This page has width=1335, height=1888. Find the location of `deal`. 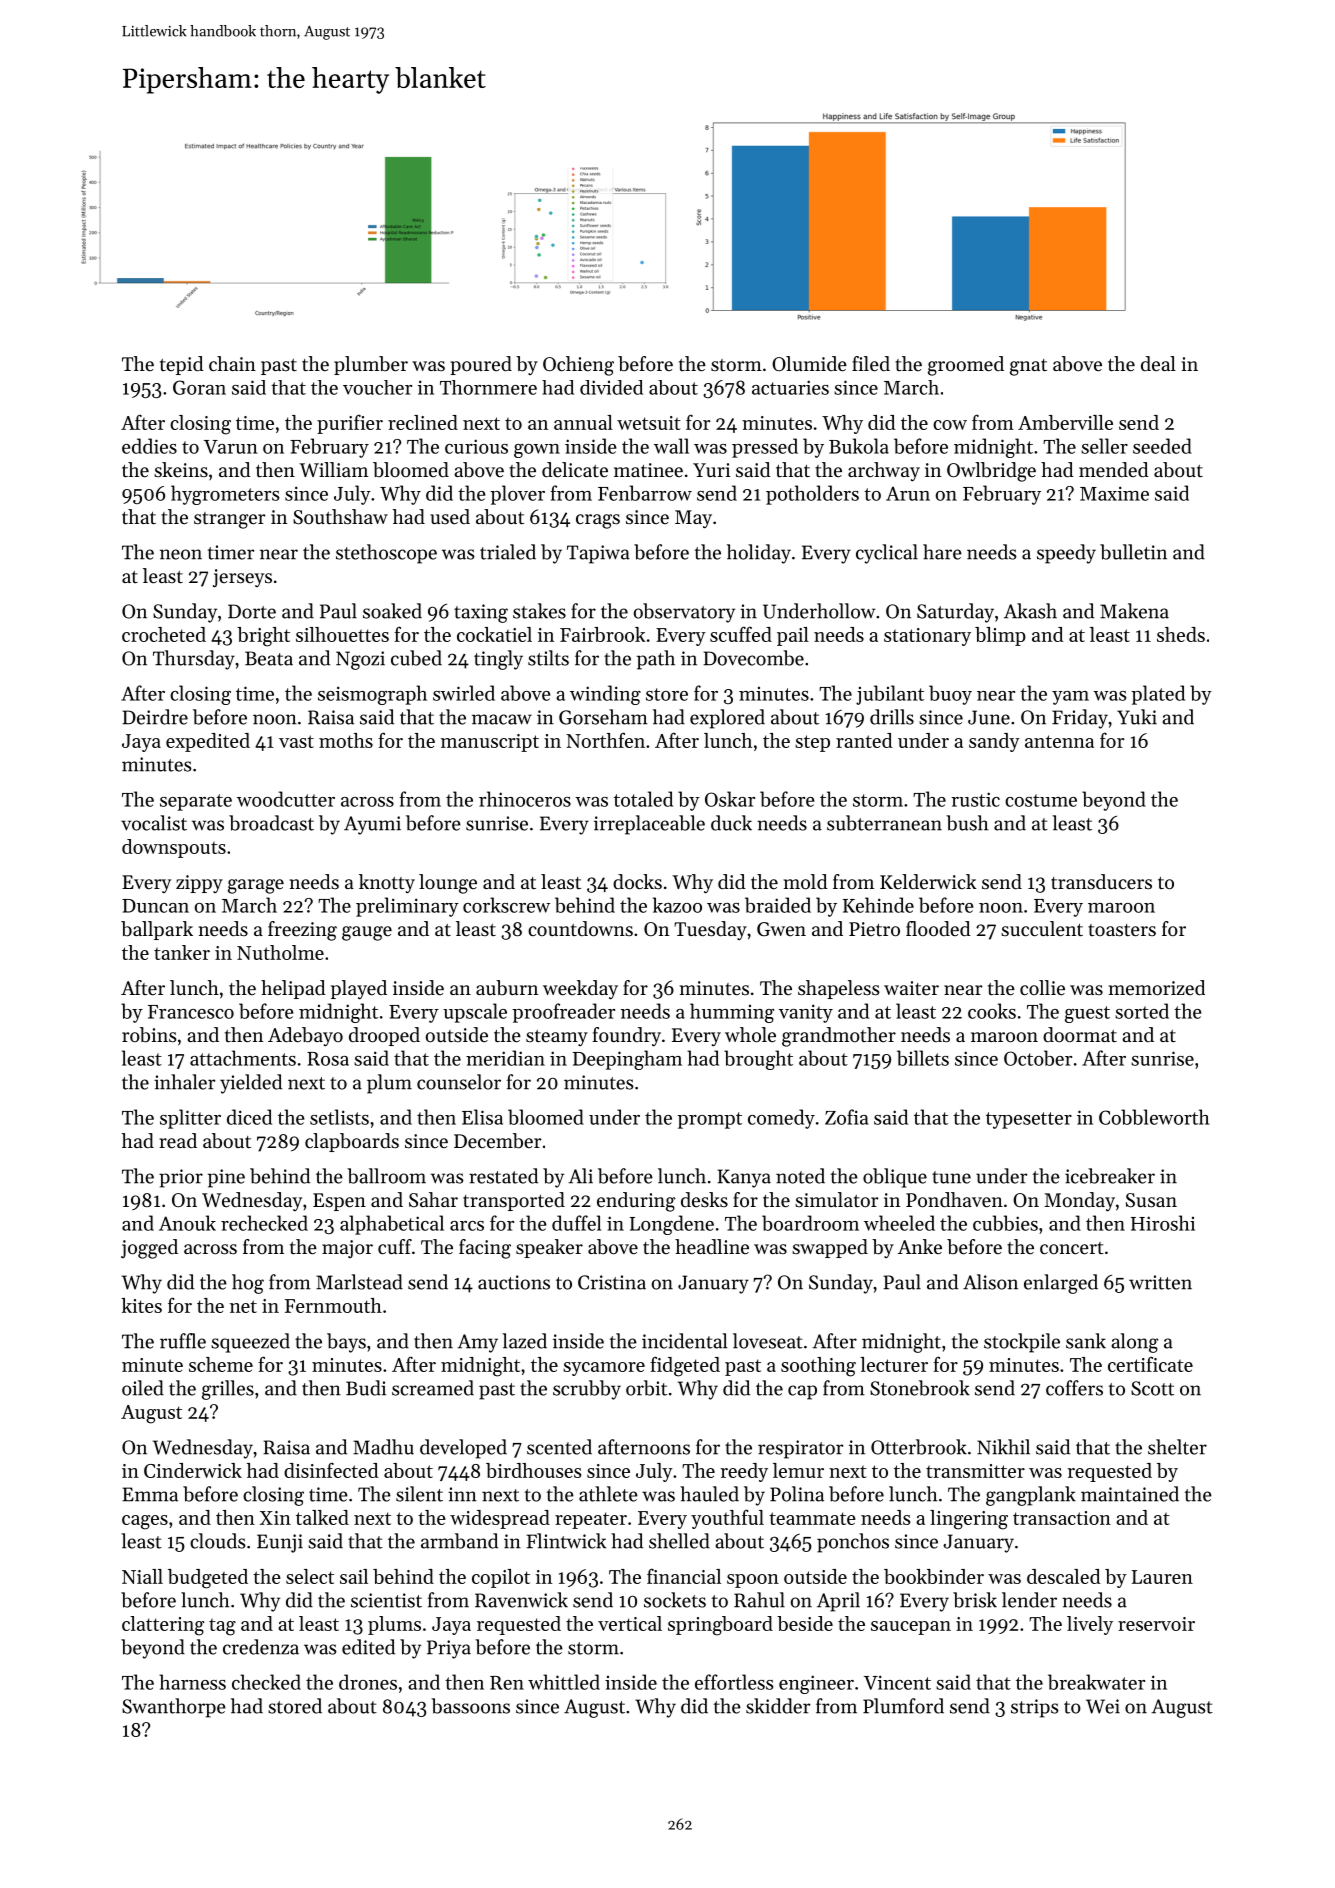

deal is located at coordinates (1158, 364).
